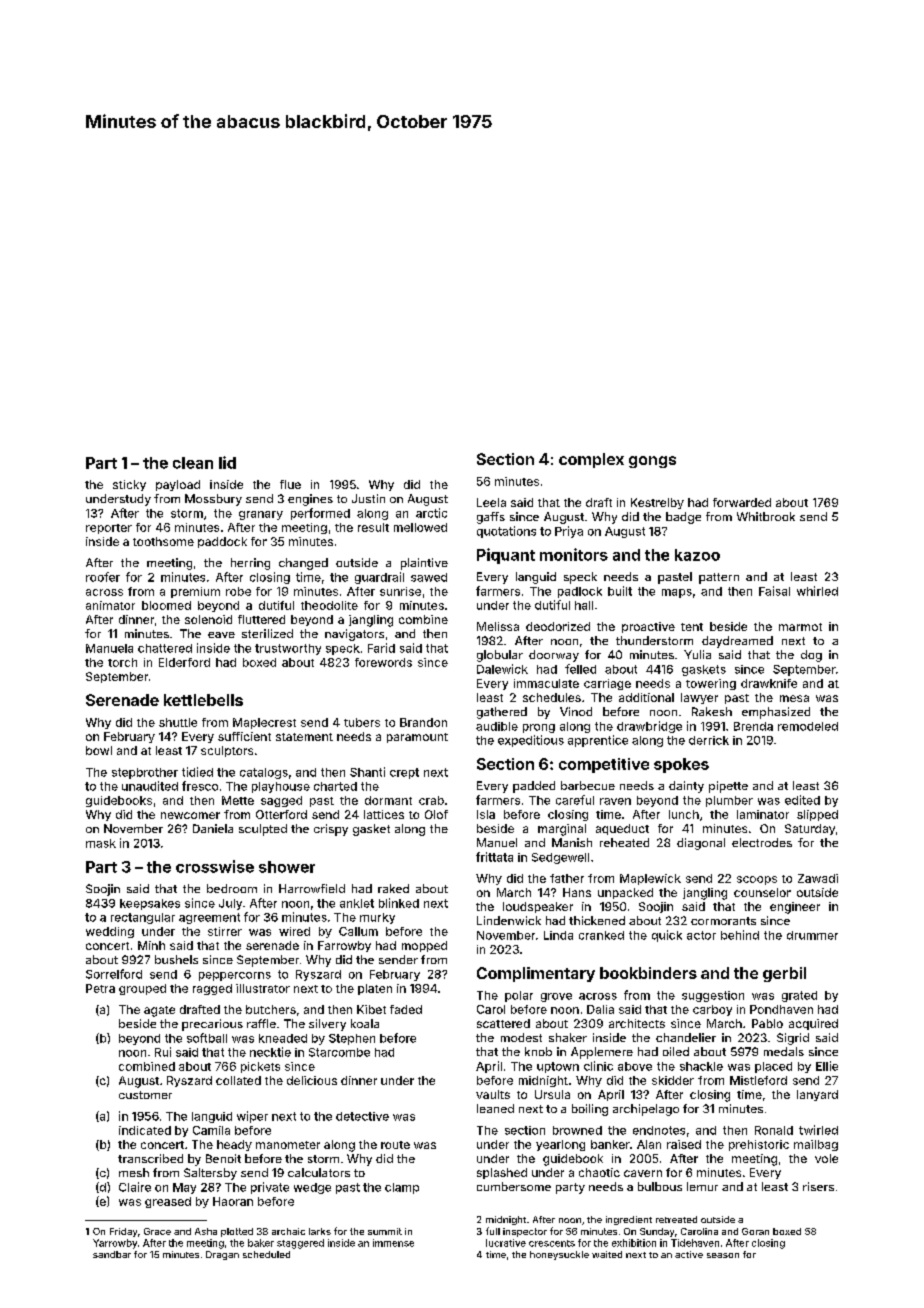  Describe the element at coordinates (260, 1067) in the screenshot. I see `pickets` at that location.
